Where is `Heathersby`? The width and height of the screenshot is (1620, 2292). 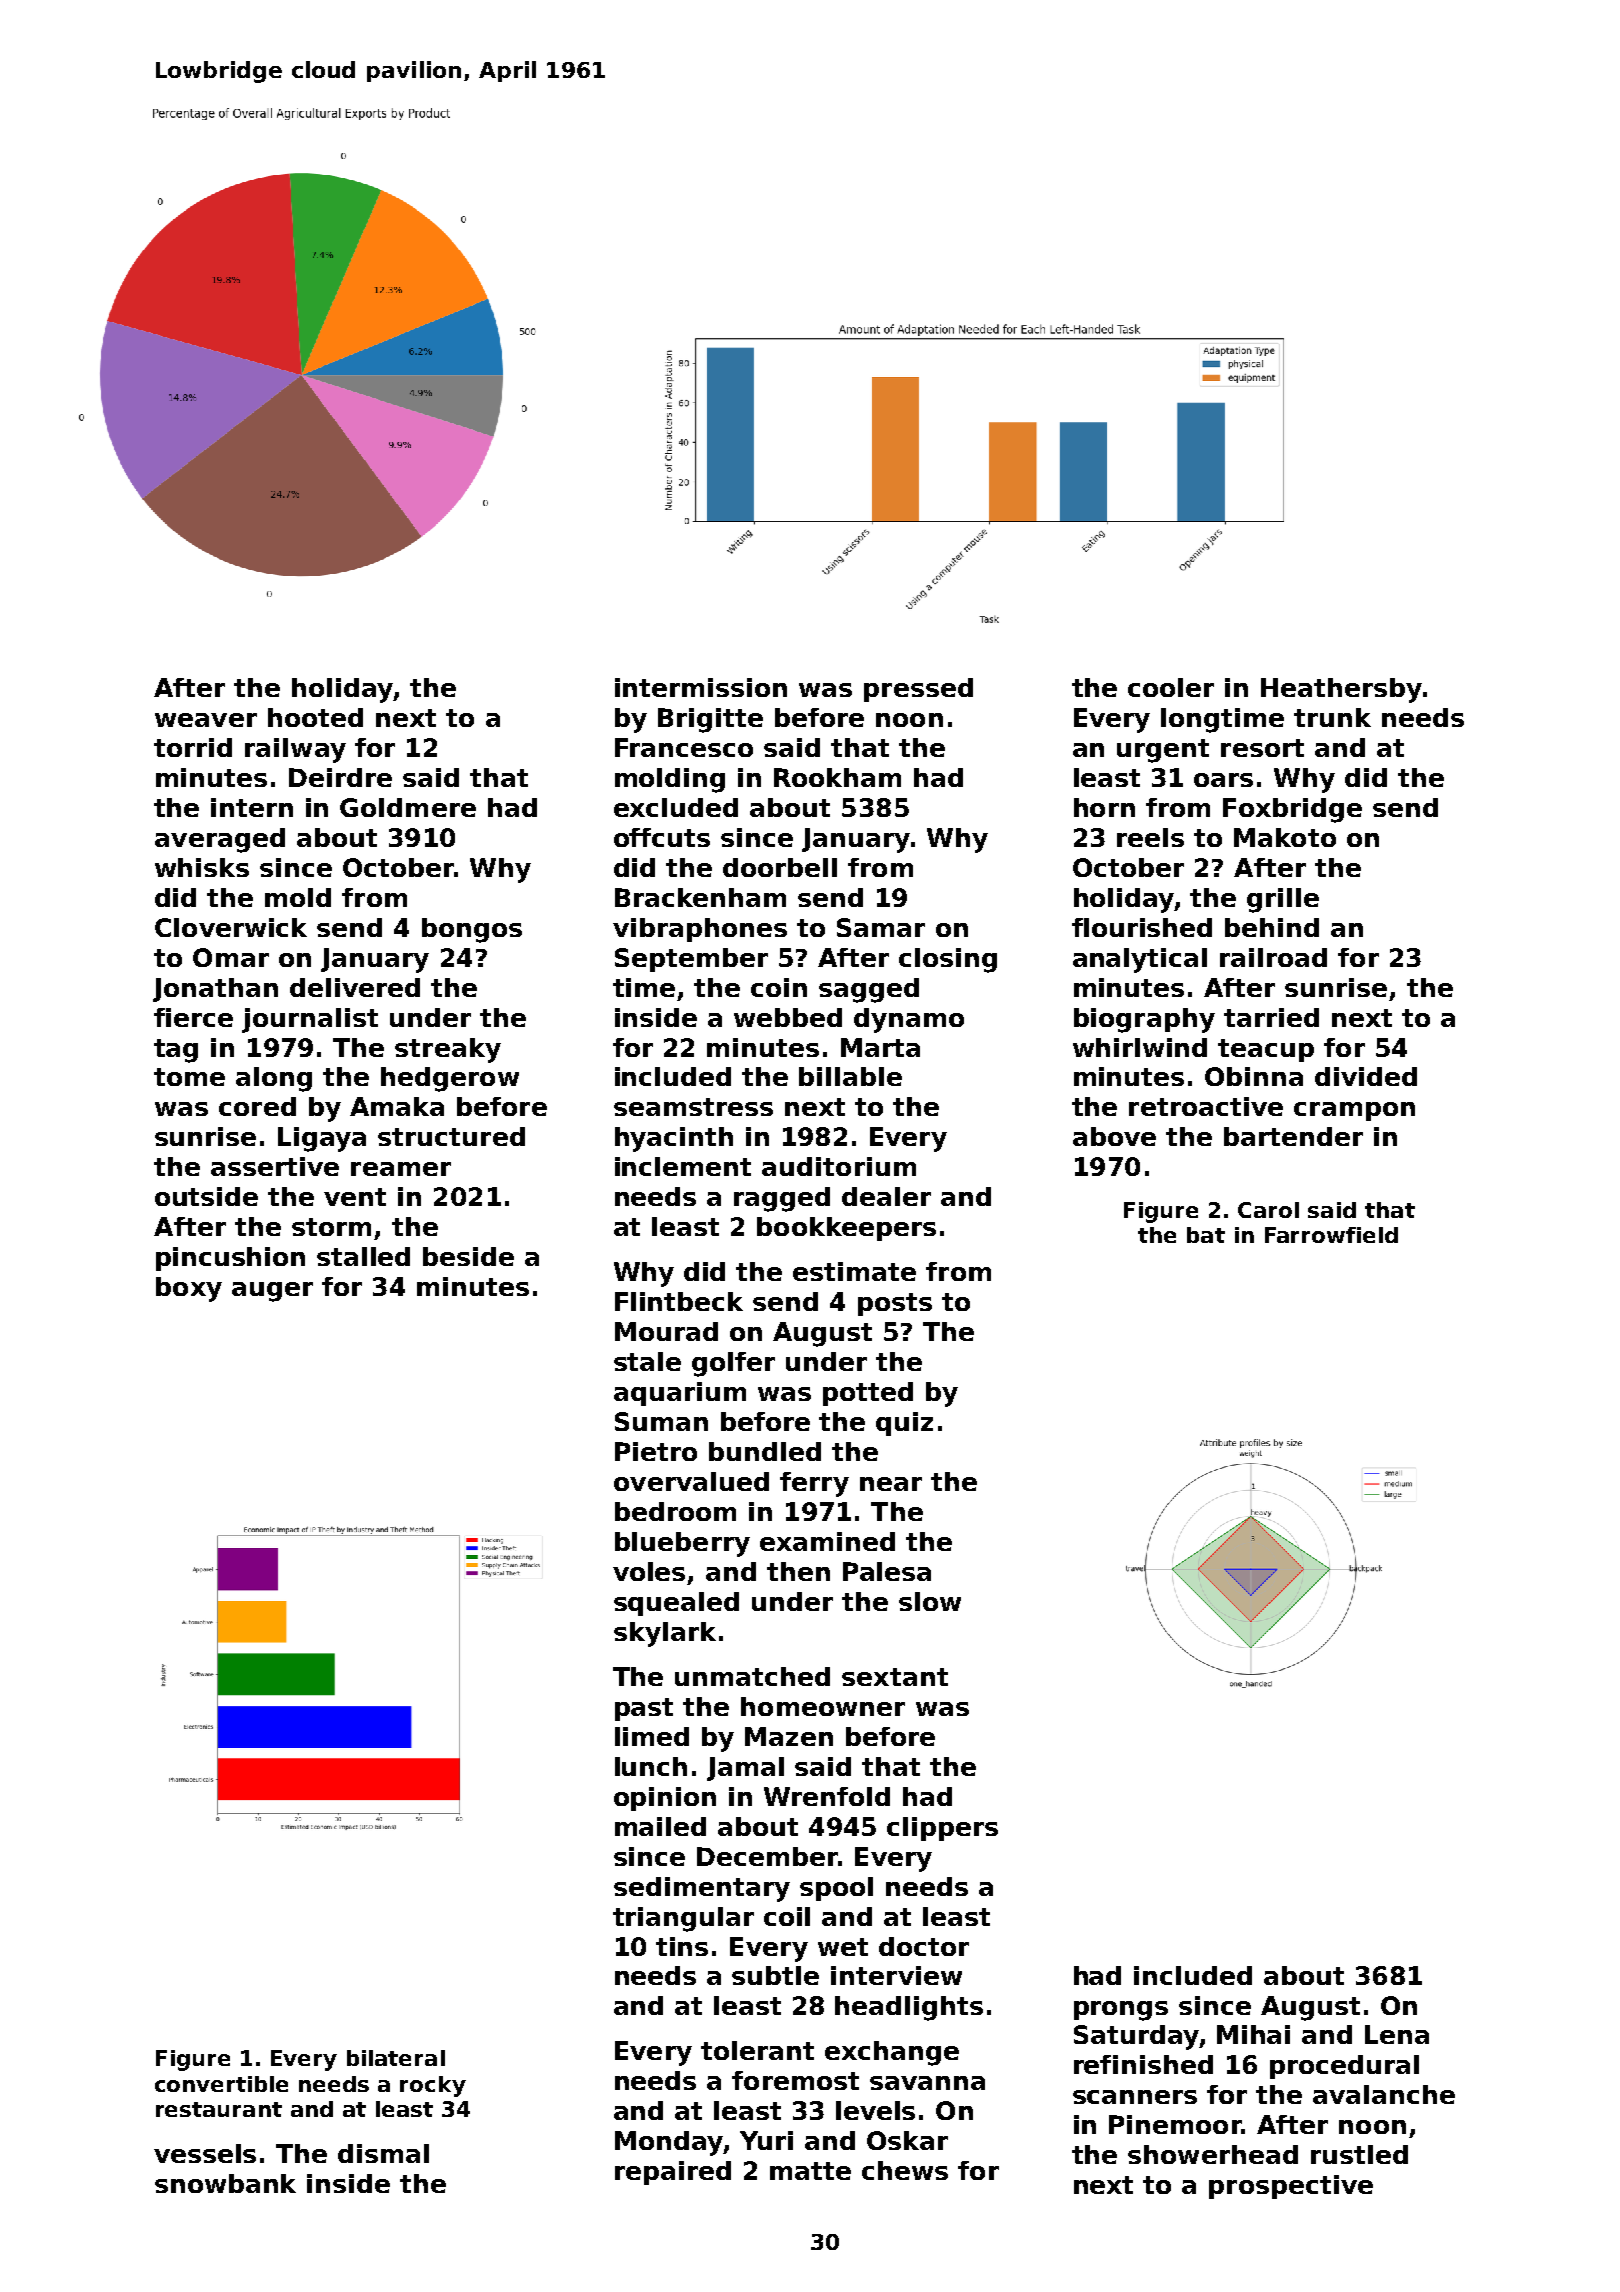
Heathersby is located at coordinates (1341, 690).
